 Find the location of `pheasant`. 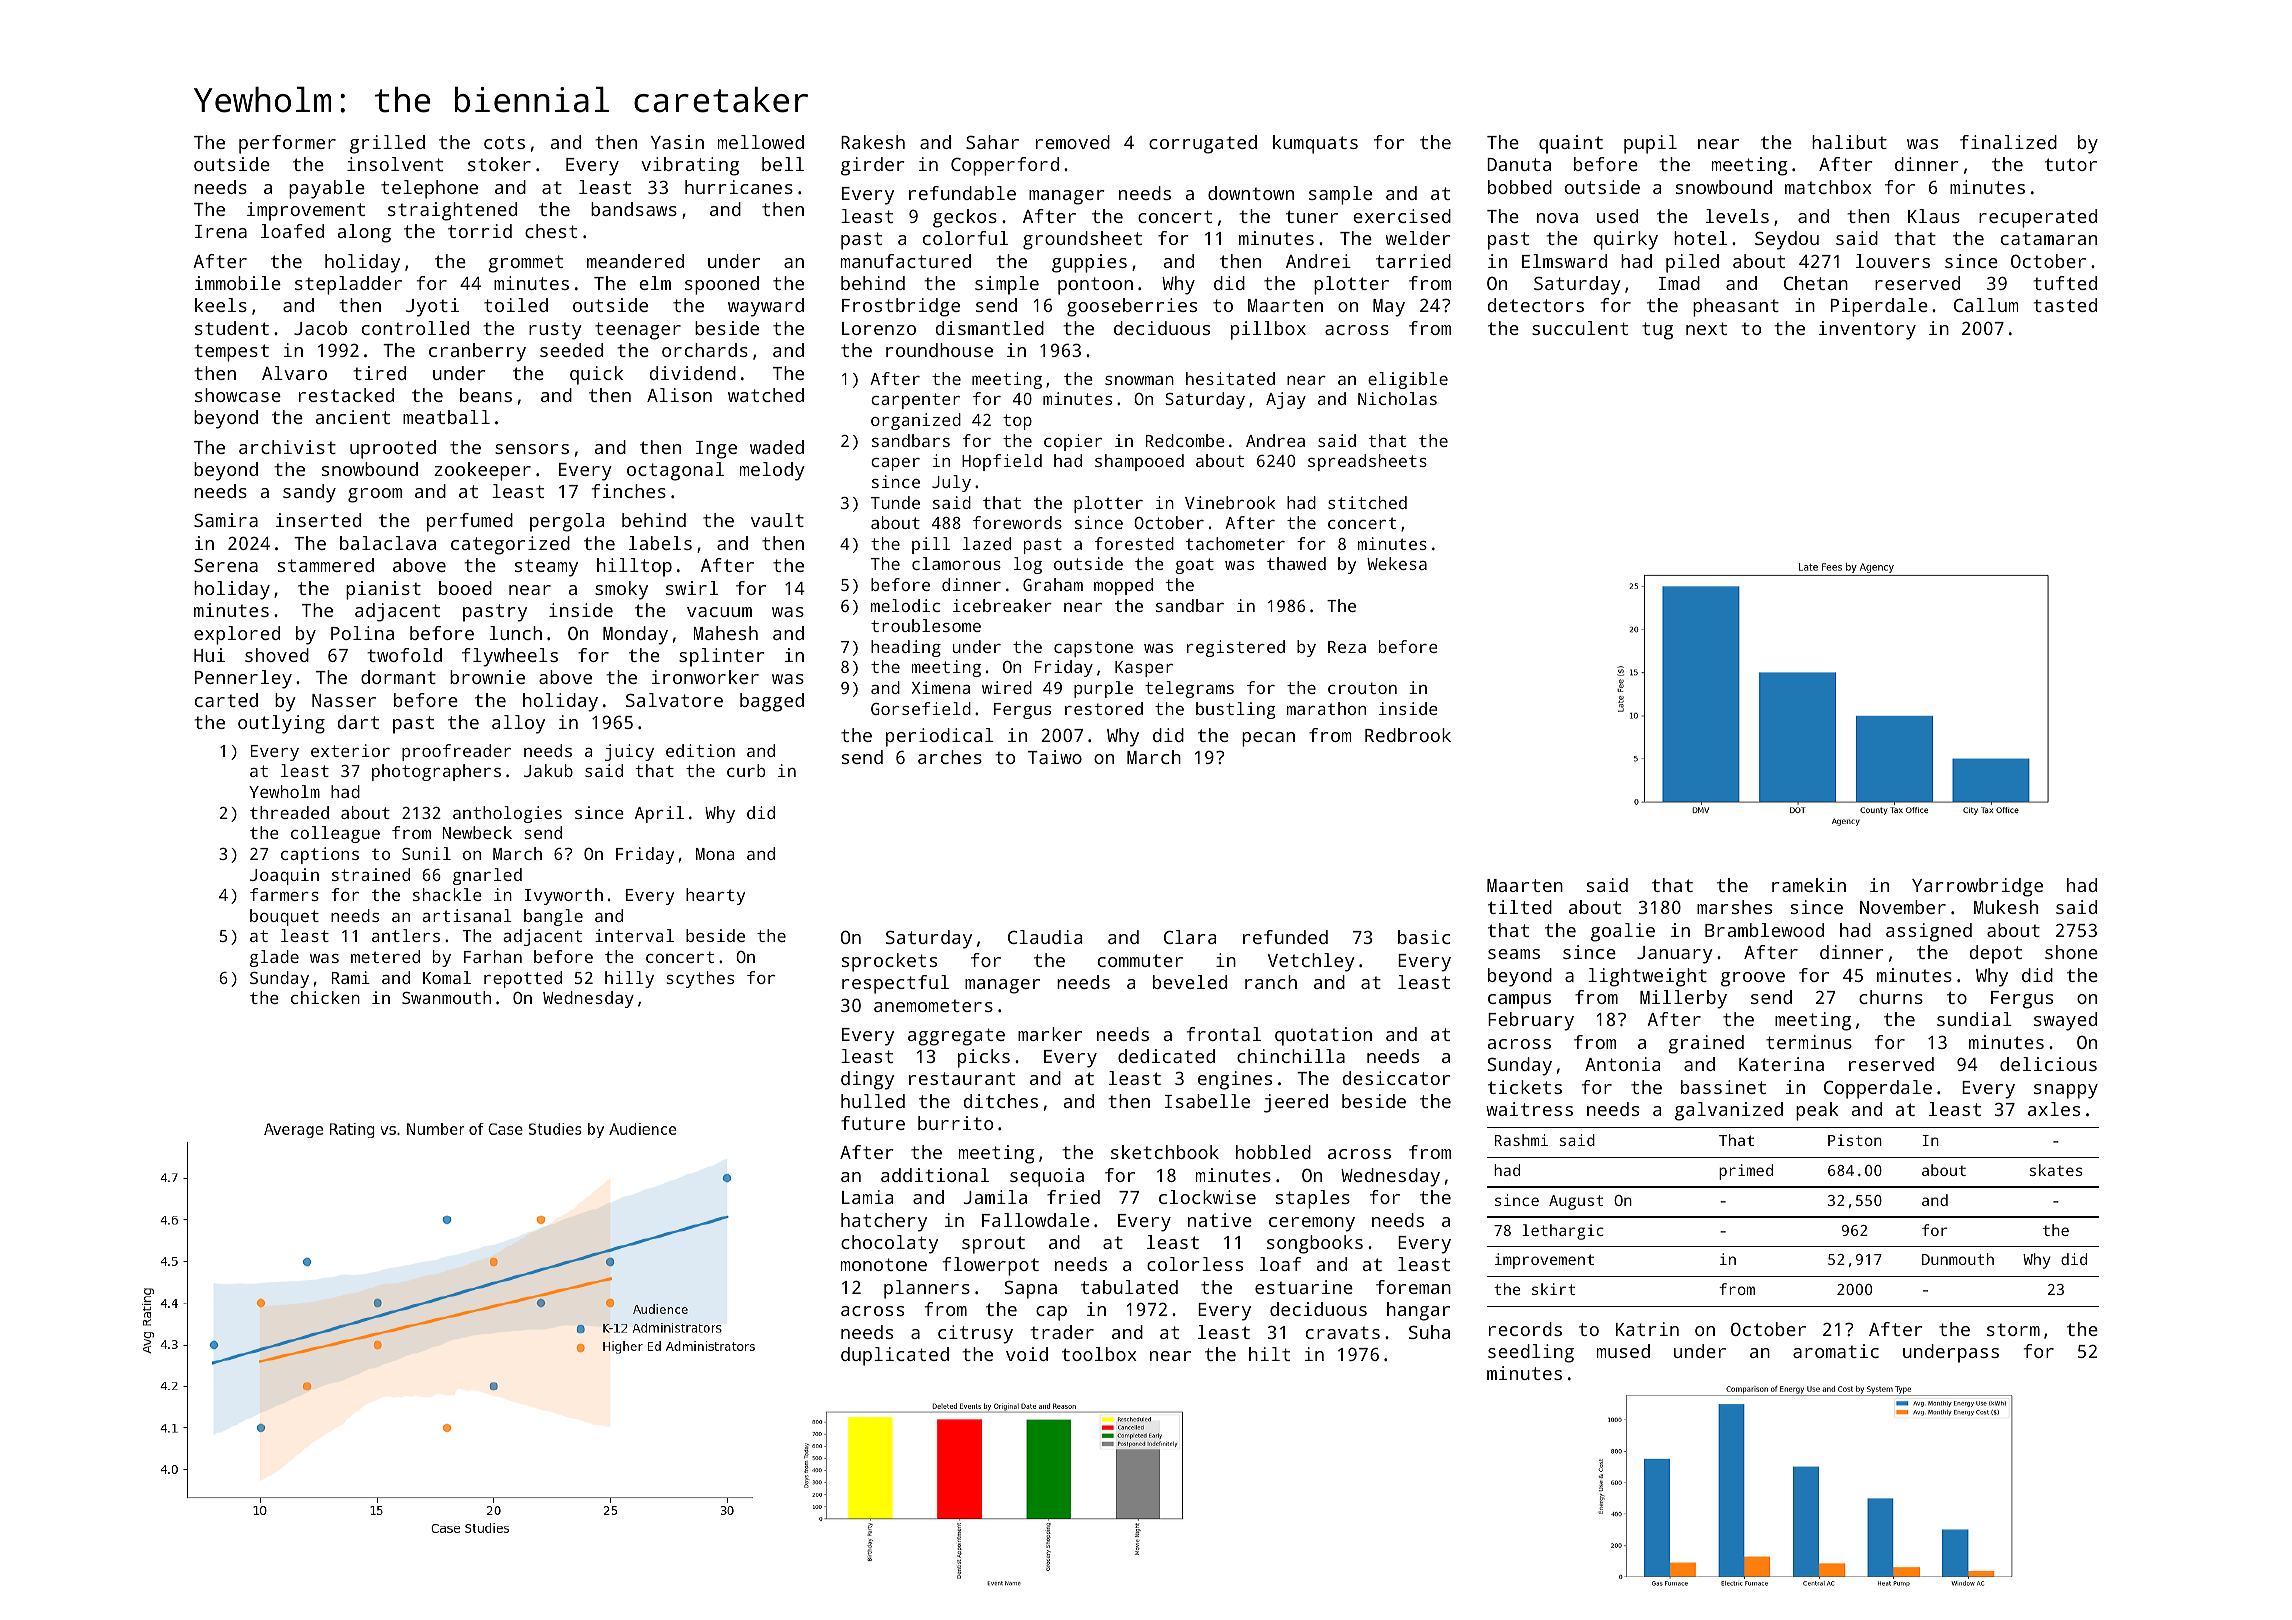

pheasant is located at coordinates (1736, 307).
